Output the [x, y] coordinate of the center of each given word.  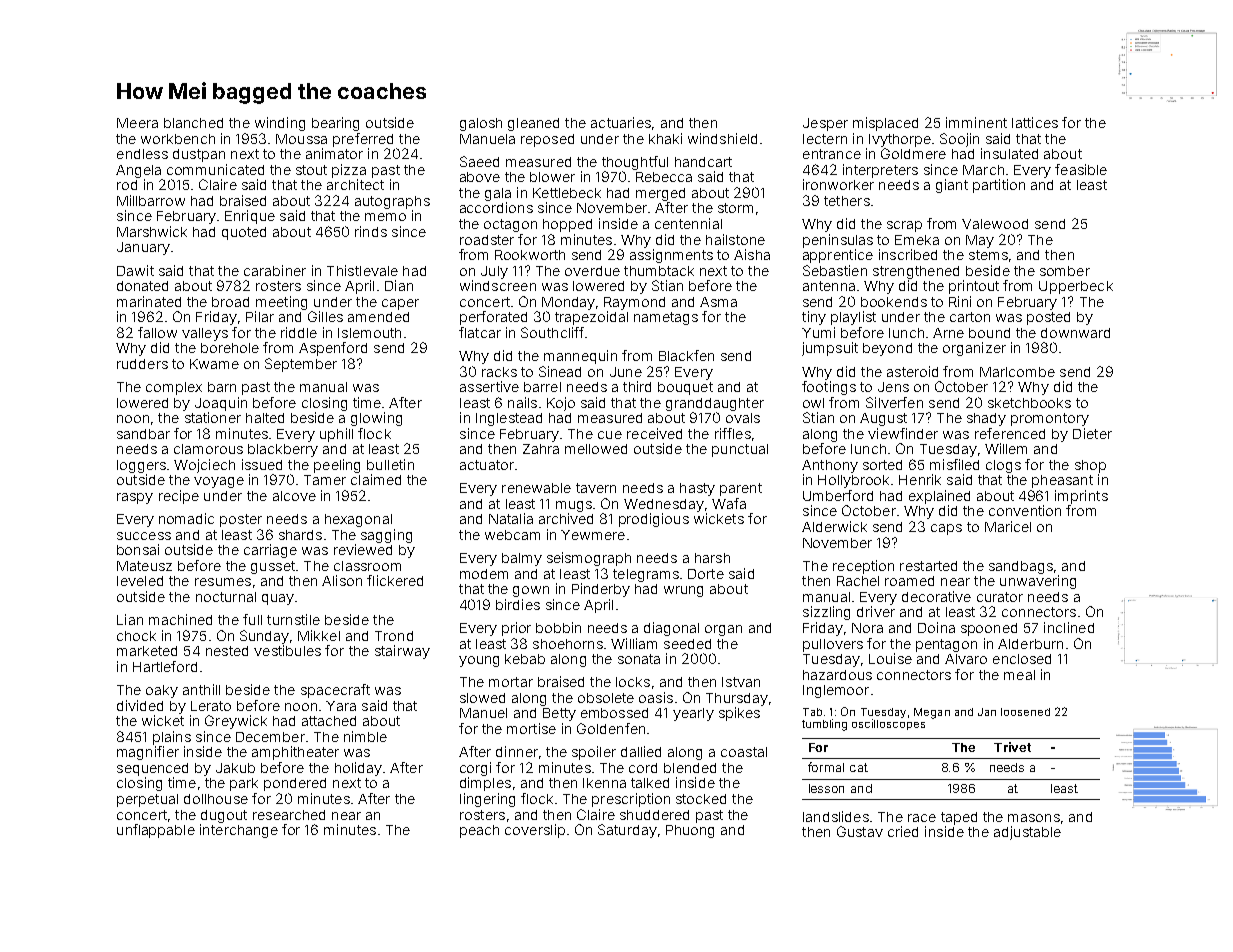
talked [650, 783]
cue [610, 435]
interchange [239, 831]
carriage [270, 551]
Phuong [690, 831]
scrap [904, 226]
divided [140, 705]
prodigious [654, 520]
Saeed [479, 161]
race [922, 818]
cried [903, 831]
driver [876, 611]
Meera [137, 123]
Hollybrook [853, 481]
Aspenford [333, 349]
